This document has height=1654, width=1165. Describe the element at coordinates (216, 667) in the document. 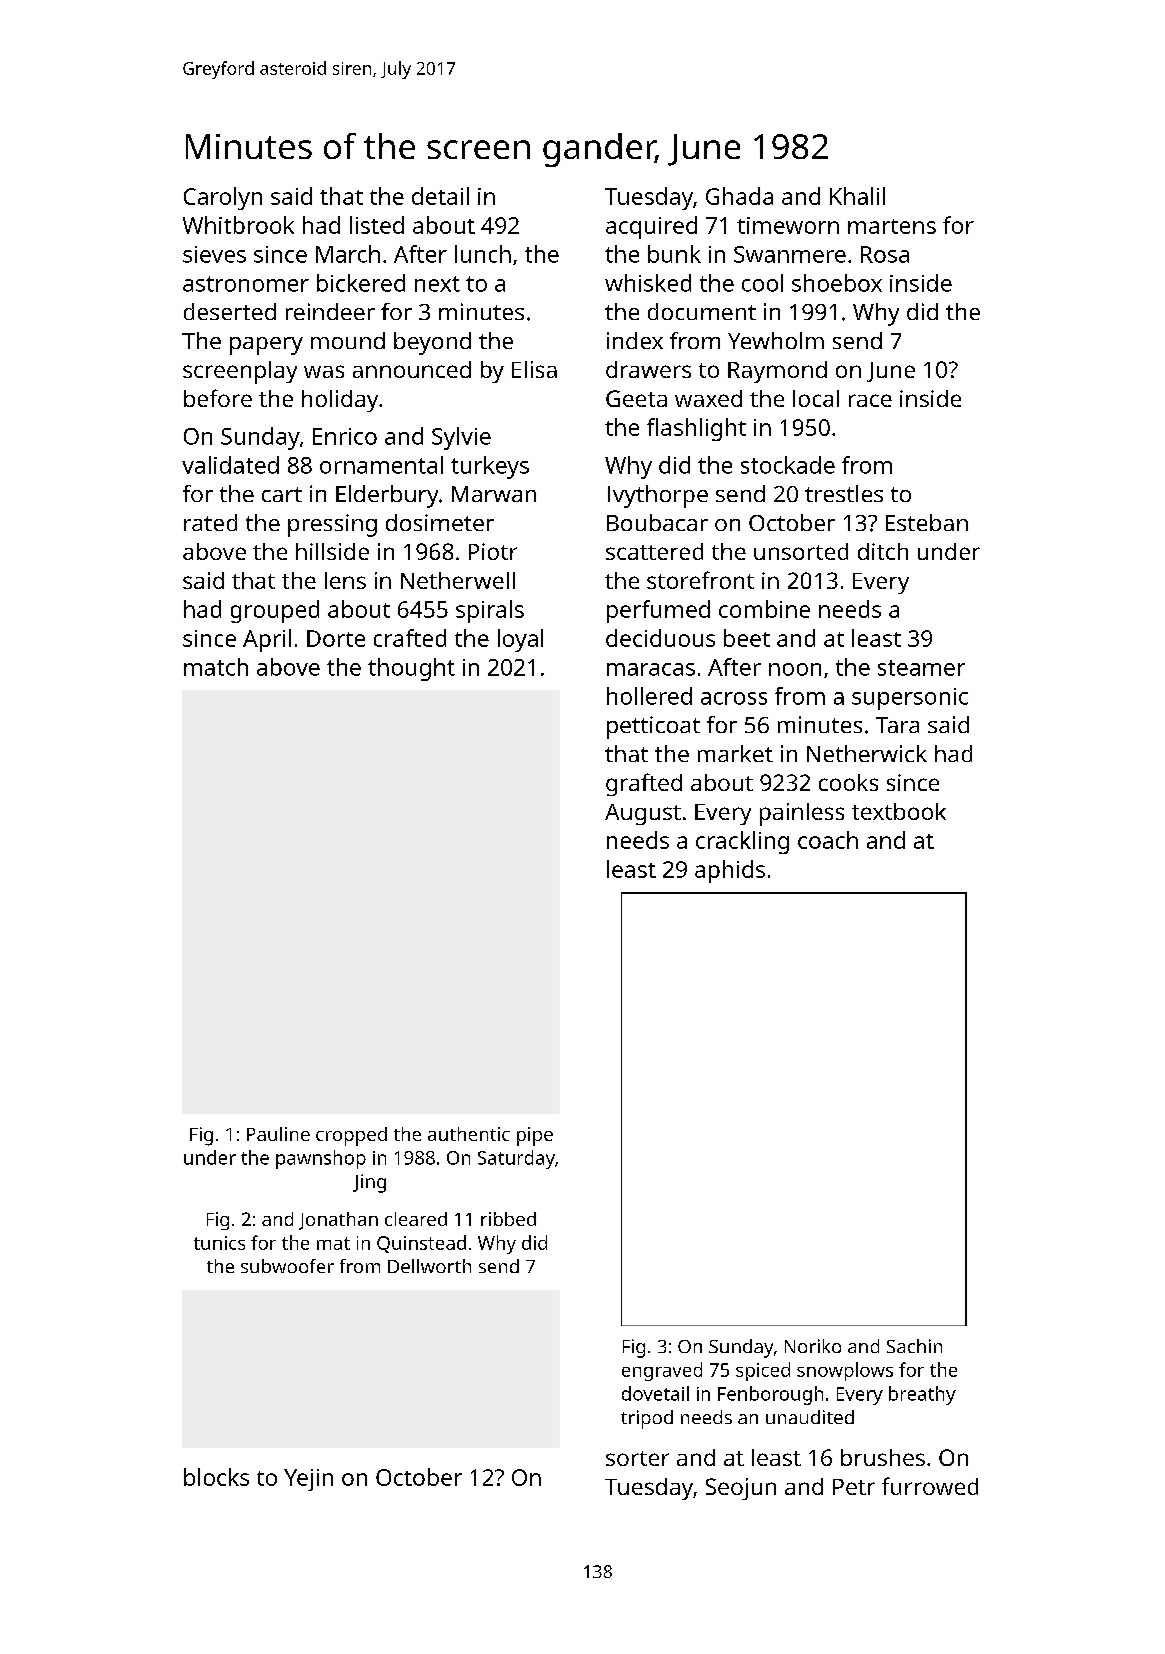

I see `match` at that location.
